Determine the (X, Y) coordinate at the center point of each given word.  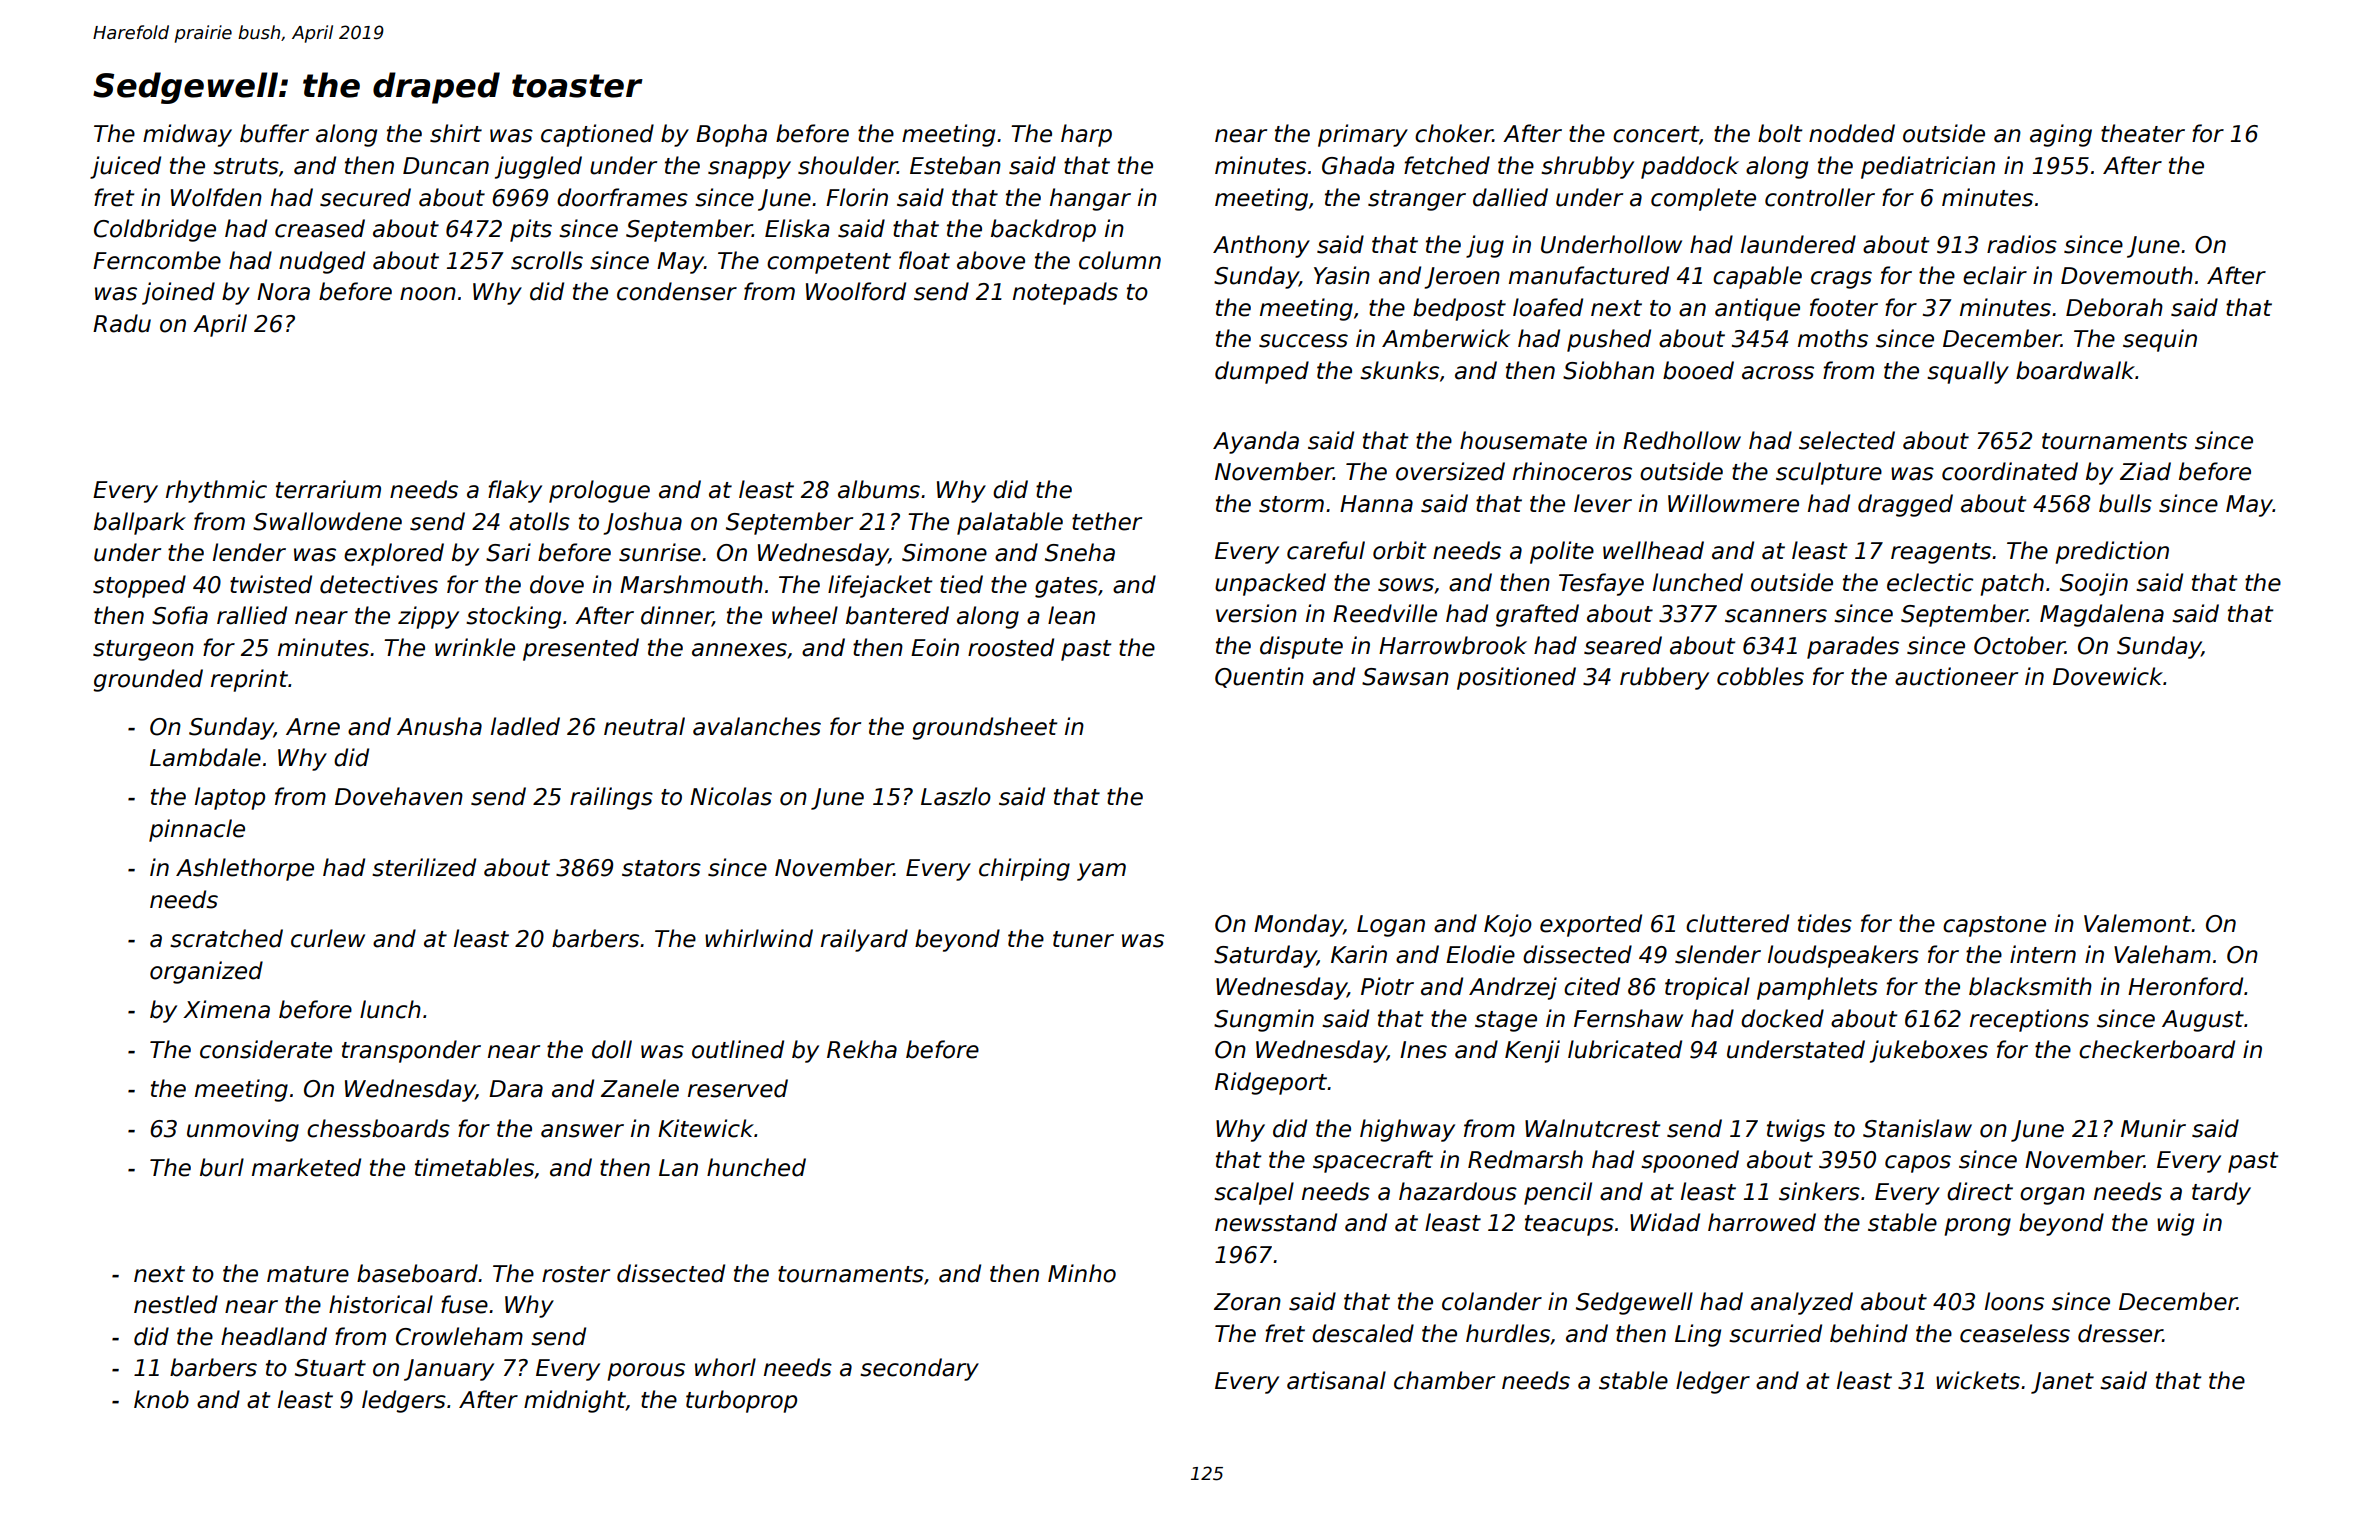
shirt (456, 133)
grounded (148, 680)
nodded (1852, 133)
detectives (379, 584)
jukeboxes (1929, 1051)
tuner (1083, 939)
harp (1086, 135)
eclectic (1930, 582)
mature (308, 1274)
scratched (226, 938)
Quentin (1259, 677)
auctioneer (1956, 676)
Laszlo (956, 796)
